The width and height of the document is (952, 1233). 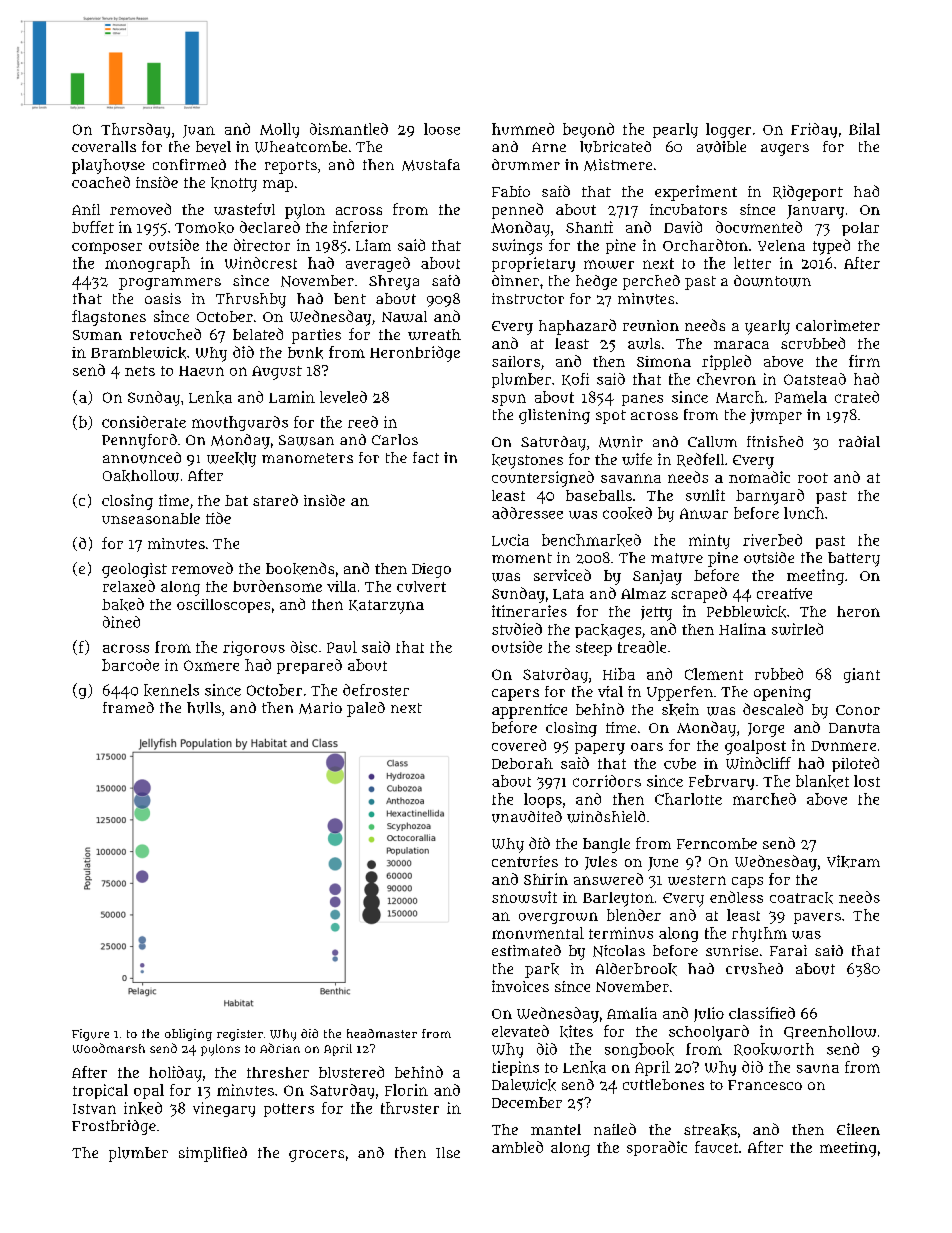 What do you see at coordinates (822, 781) in the document?
I see `blanket` at bounding box center [822, 781].
